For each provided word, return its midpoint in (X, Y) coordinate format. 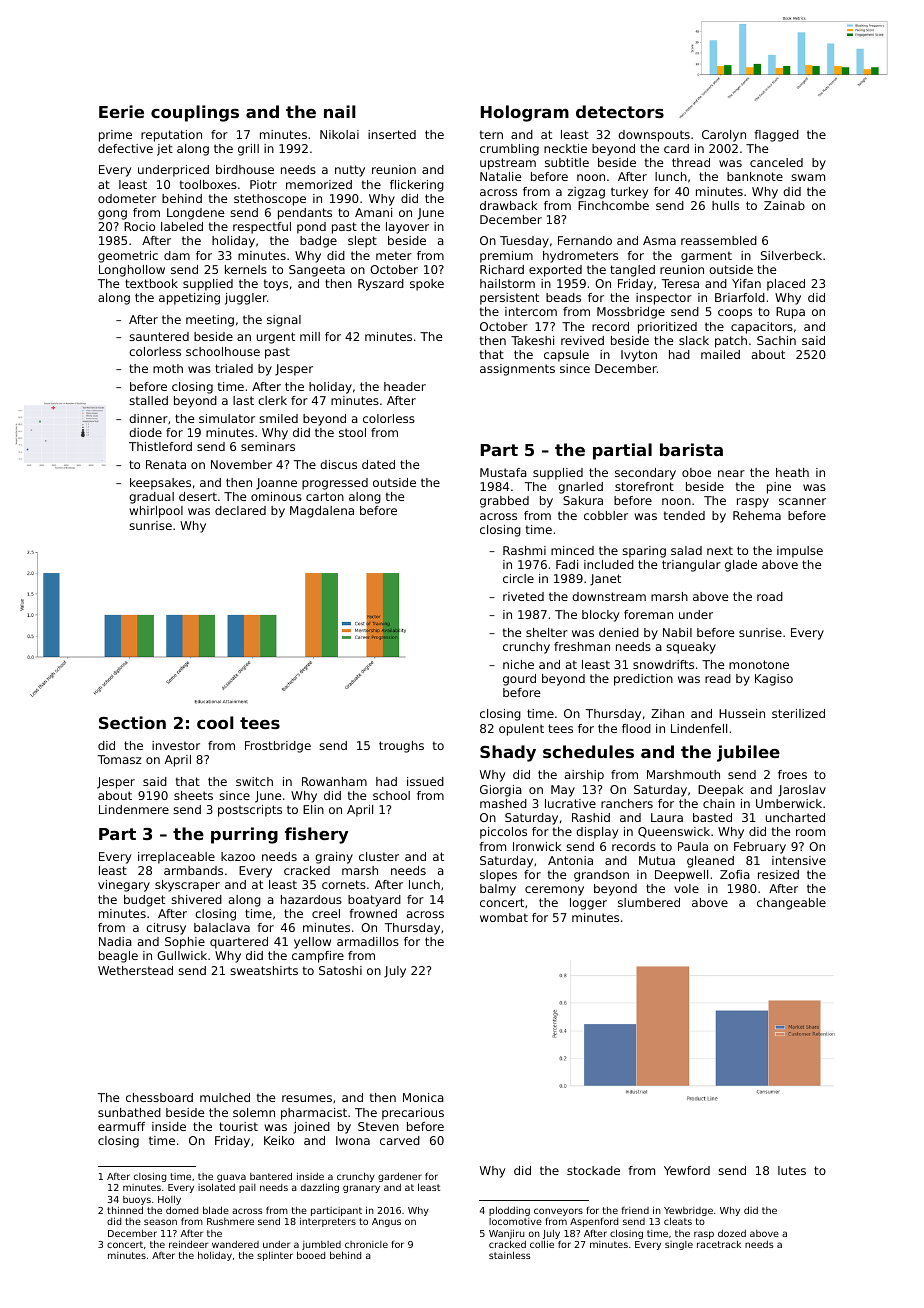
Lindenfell (699, 728)
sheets (193, 795)
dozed (732, 1233)
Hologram (525, 113)
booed (311, 1255)
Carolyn (724, 136)
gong (112, 215)
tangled (632, 271)
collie (542, 1244)
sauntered (159, 336)
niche (518, 664)
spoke (427, 285)
